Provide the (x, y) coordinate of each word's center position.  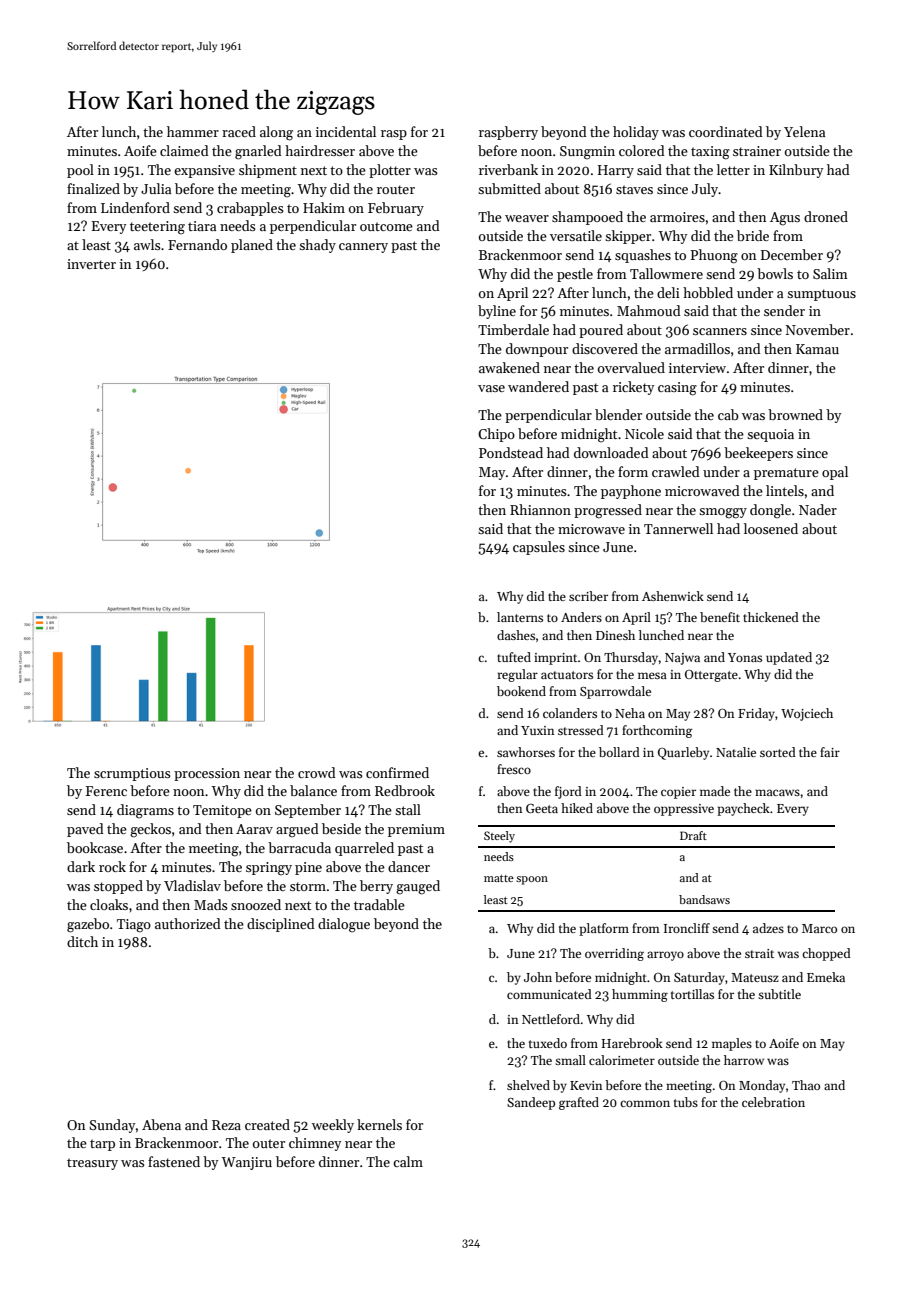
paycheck (743, 809)
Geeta (542, 808)
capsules (539, 548)
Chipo (496, 435)
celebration (773, 1102)
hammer (193, 131)
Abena (161, 1124)
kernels (379, 1124)
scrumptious (132, 774)
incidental (346, 131)
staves (634, 189)
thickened (771, 617)
